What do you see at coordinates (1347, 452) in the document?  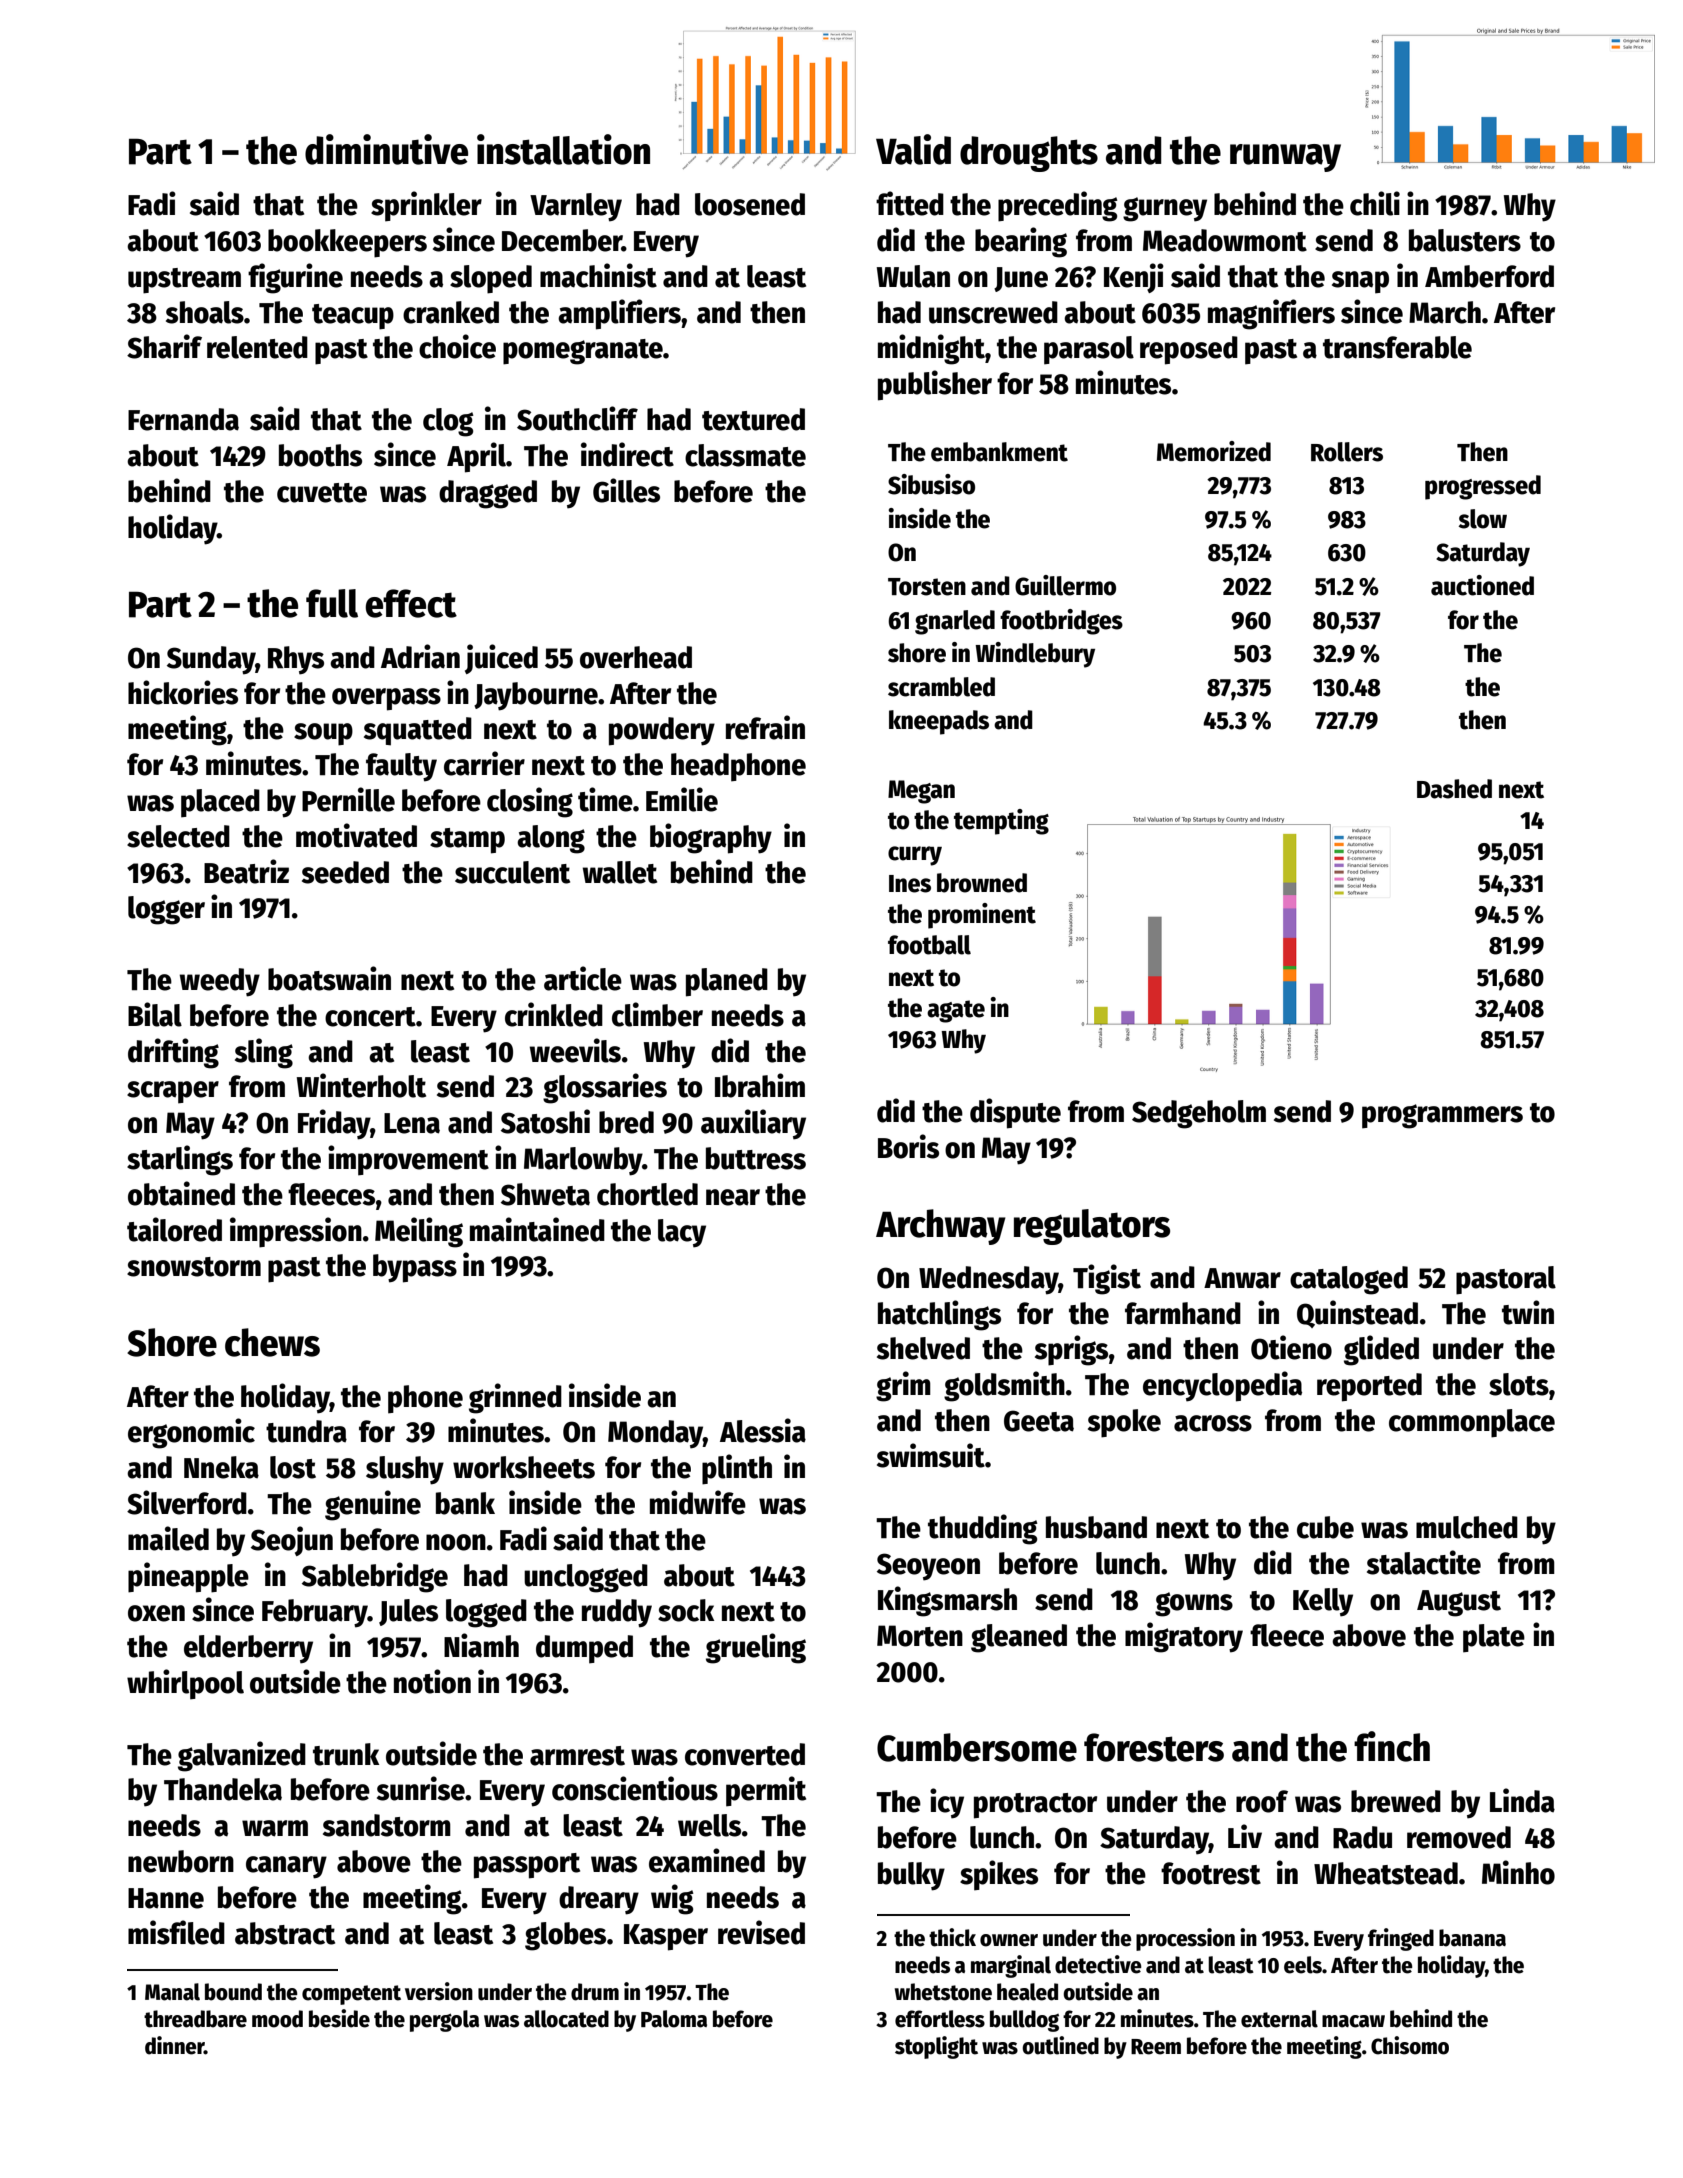 I see `Rollers` at bounding box center [1347, 452].
